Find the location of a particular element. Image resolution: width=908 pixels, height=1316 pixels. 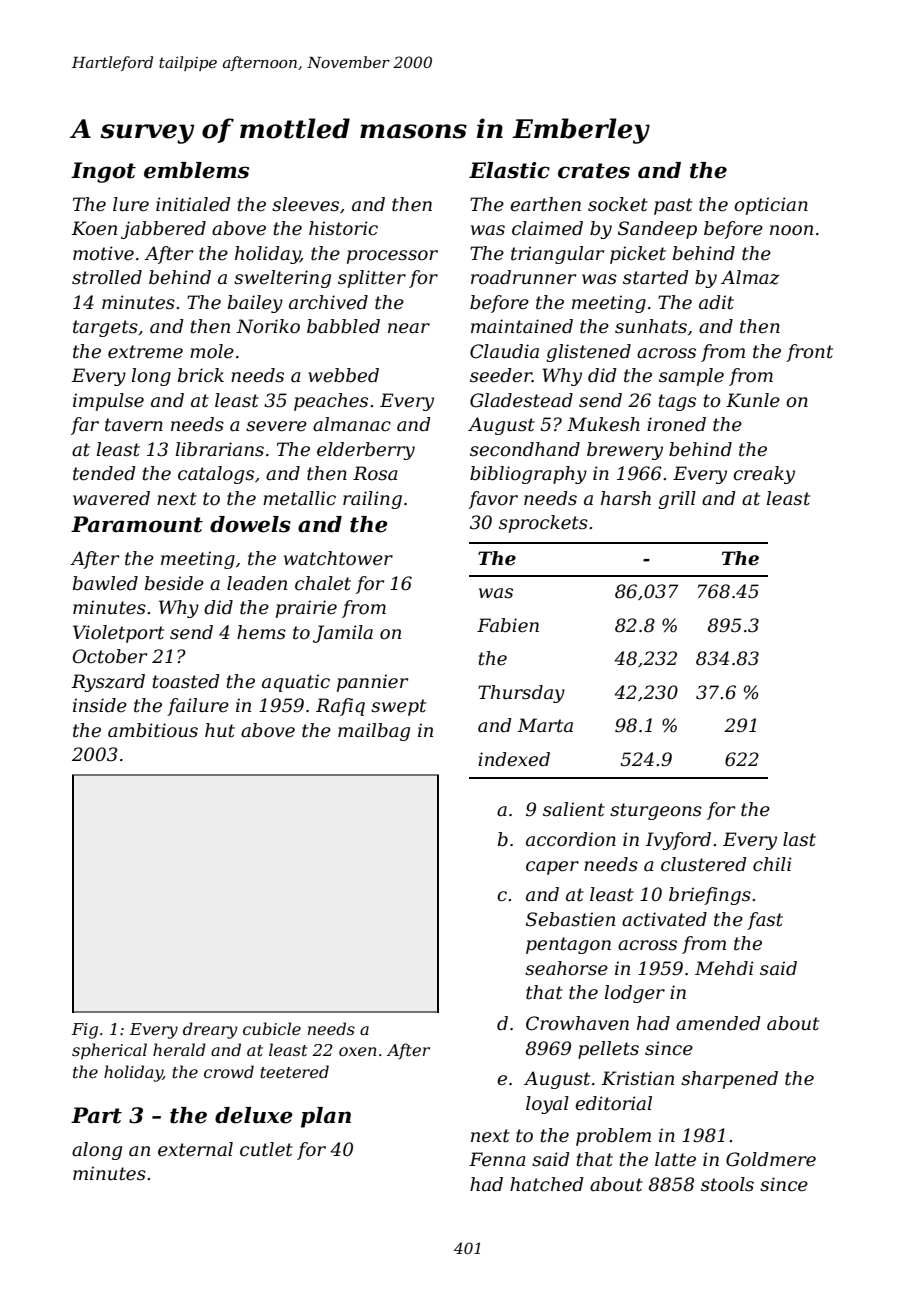

loyal is located at coordinates (547, 1105).
